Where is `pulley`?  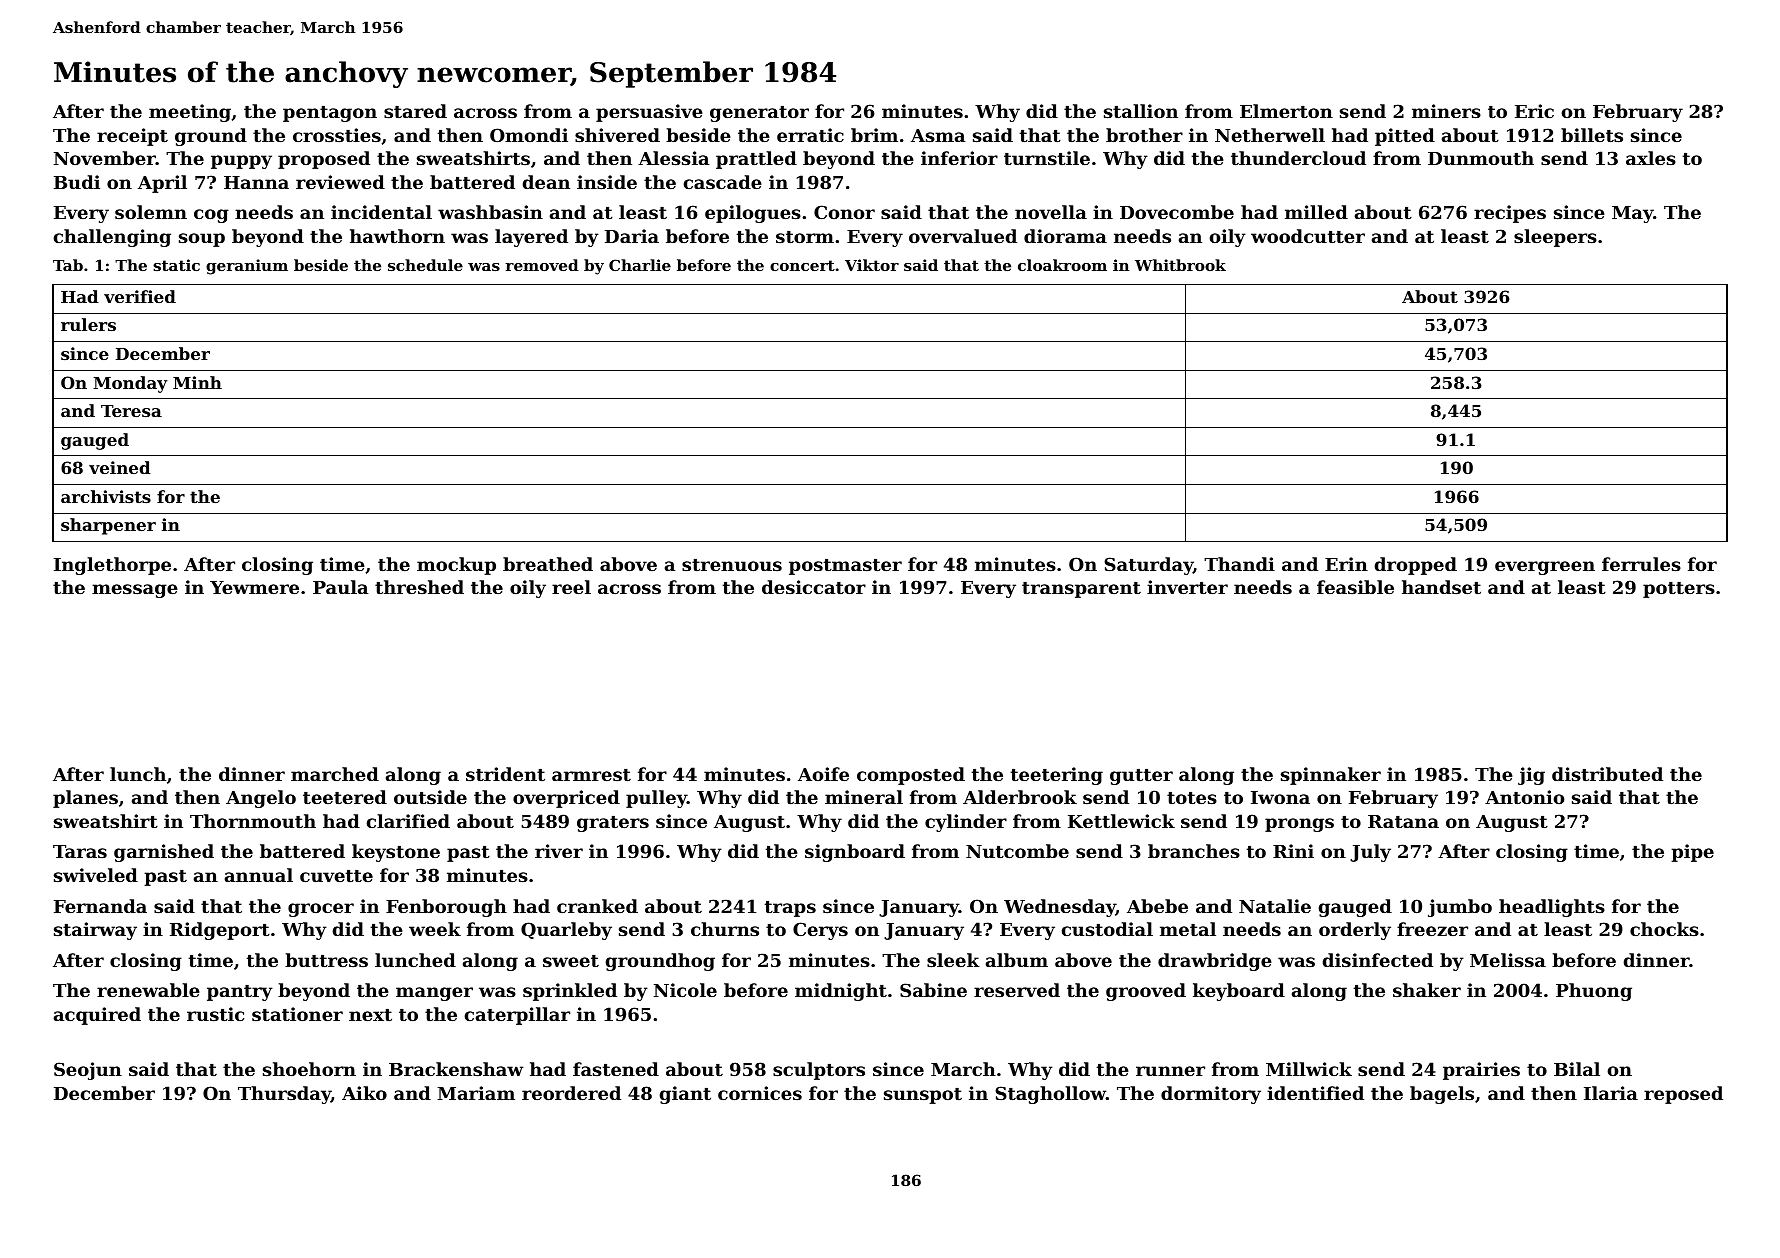 pulley is located at coordinates (656, 799).
